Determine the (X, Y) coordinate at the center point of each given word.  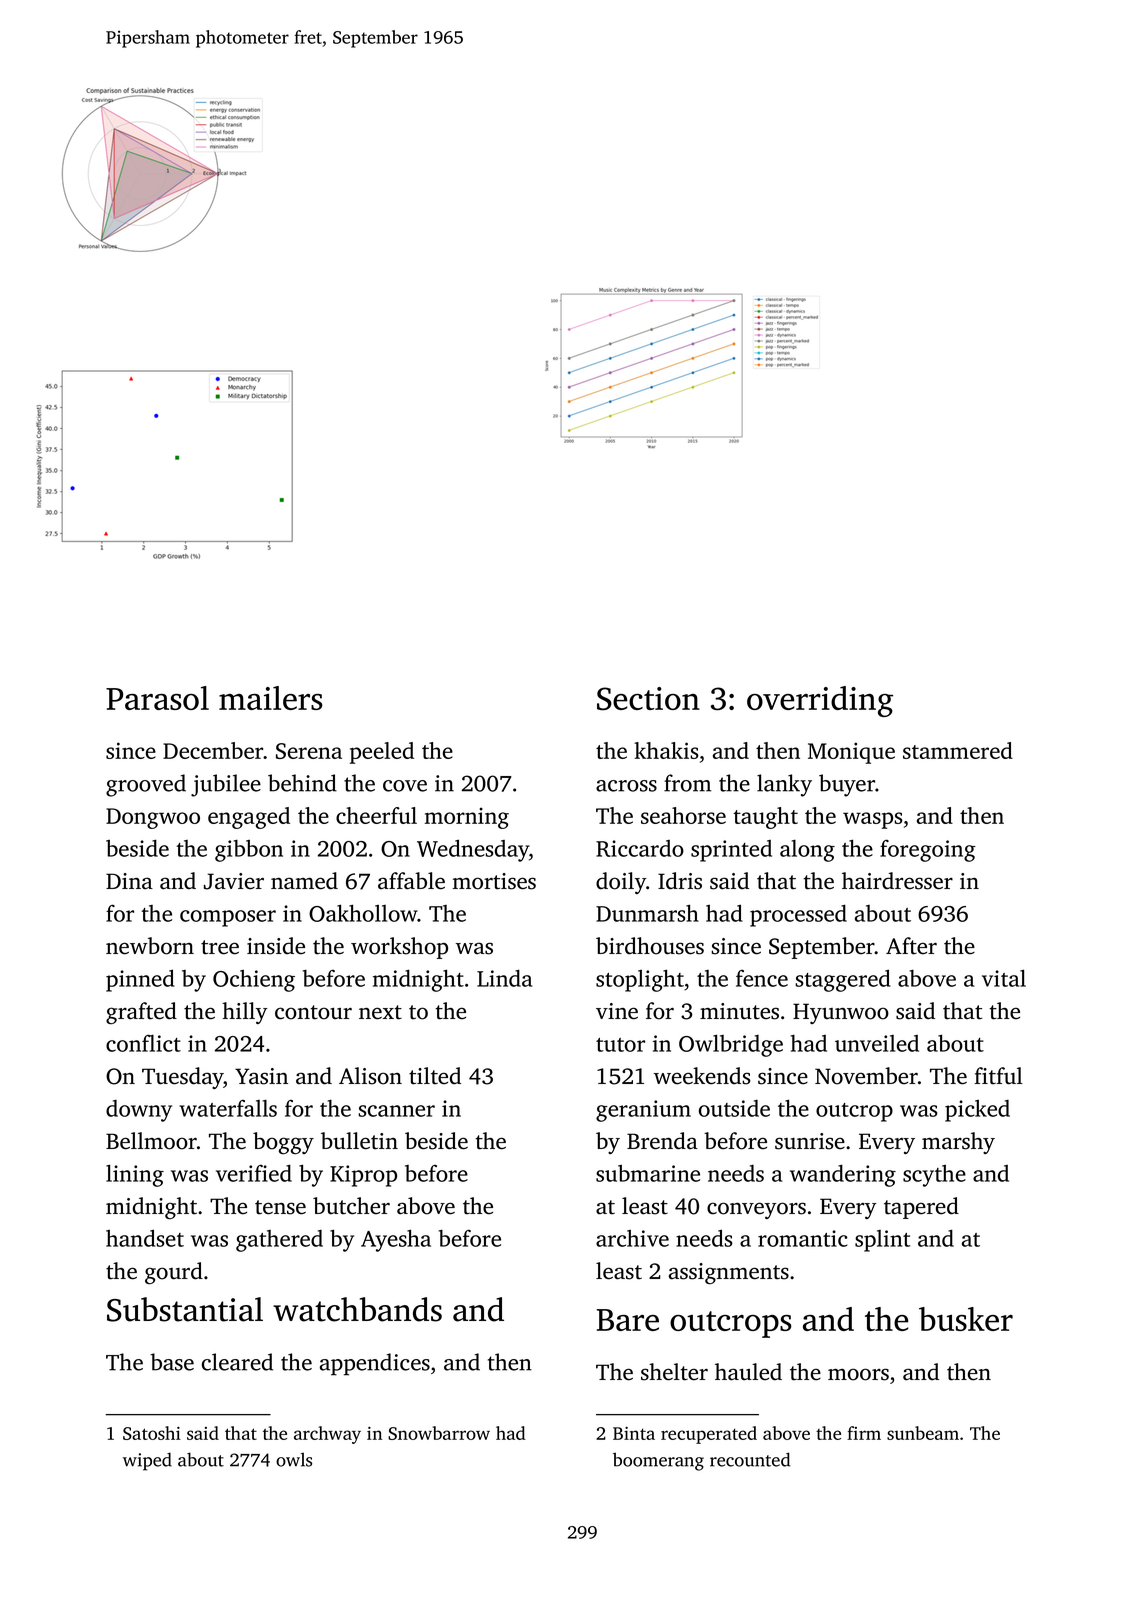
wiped (147, 1461)
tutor (620, 1045)
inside (276, 946)
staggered (843, 981)
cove (405, 786)
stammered (958, 750)
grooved (146, 785)
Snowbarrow (439, 1433)
